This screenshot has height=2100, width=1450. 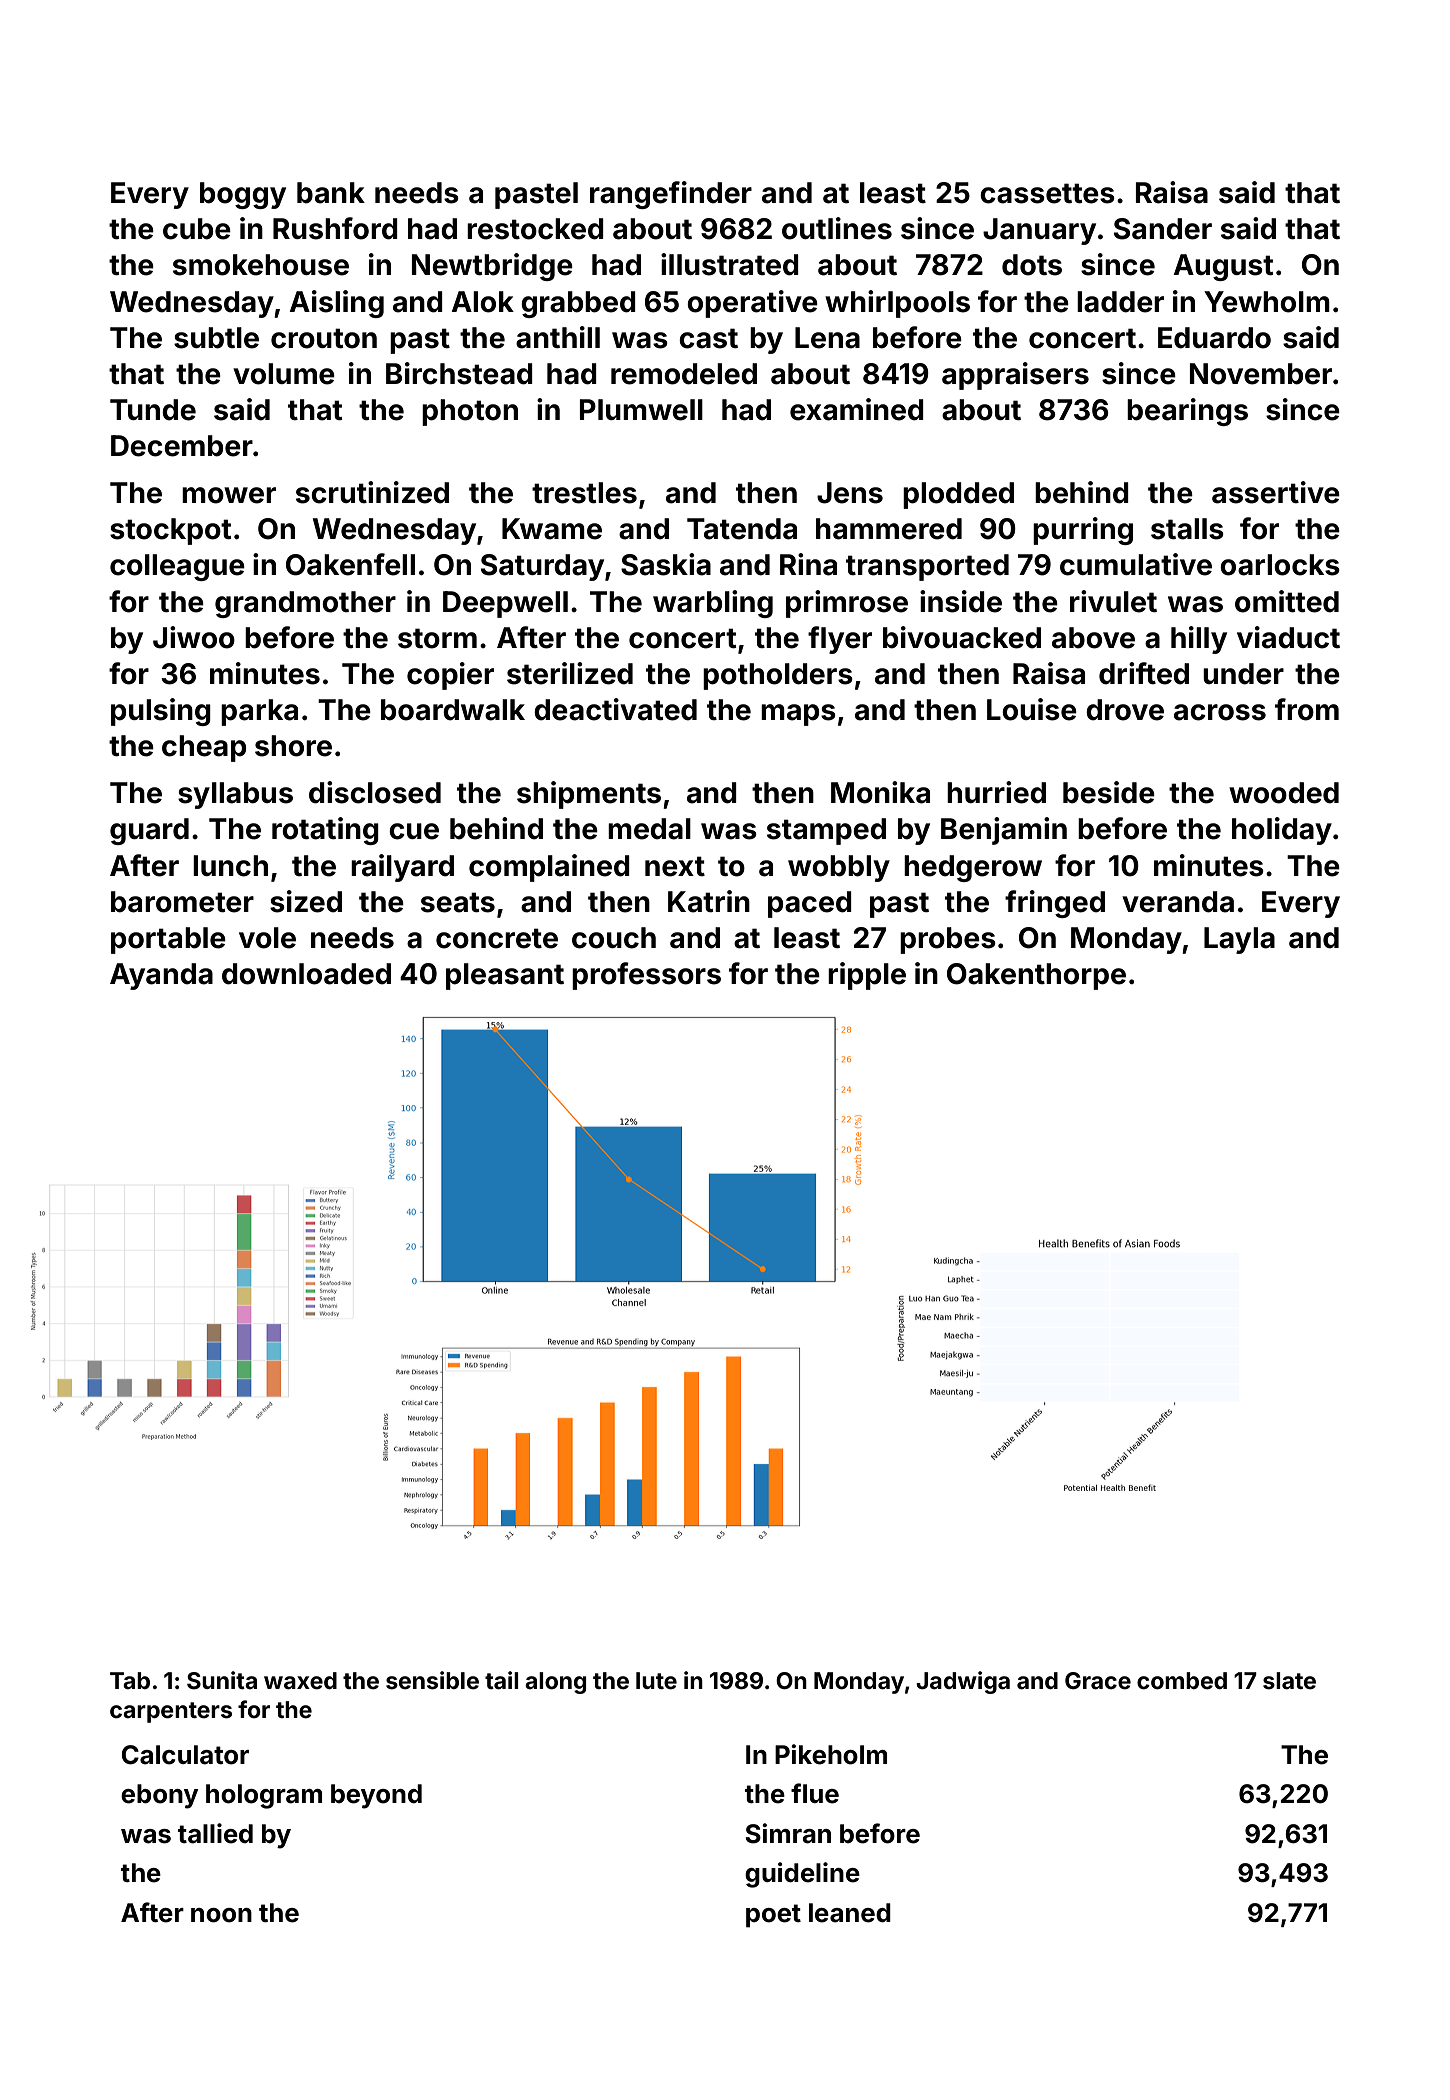 I want to click on bank, so click(x=331, y=193).
